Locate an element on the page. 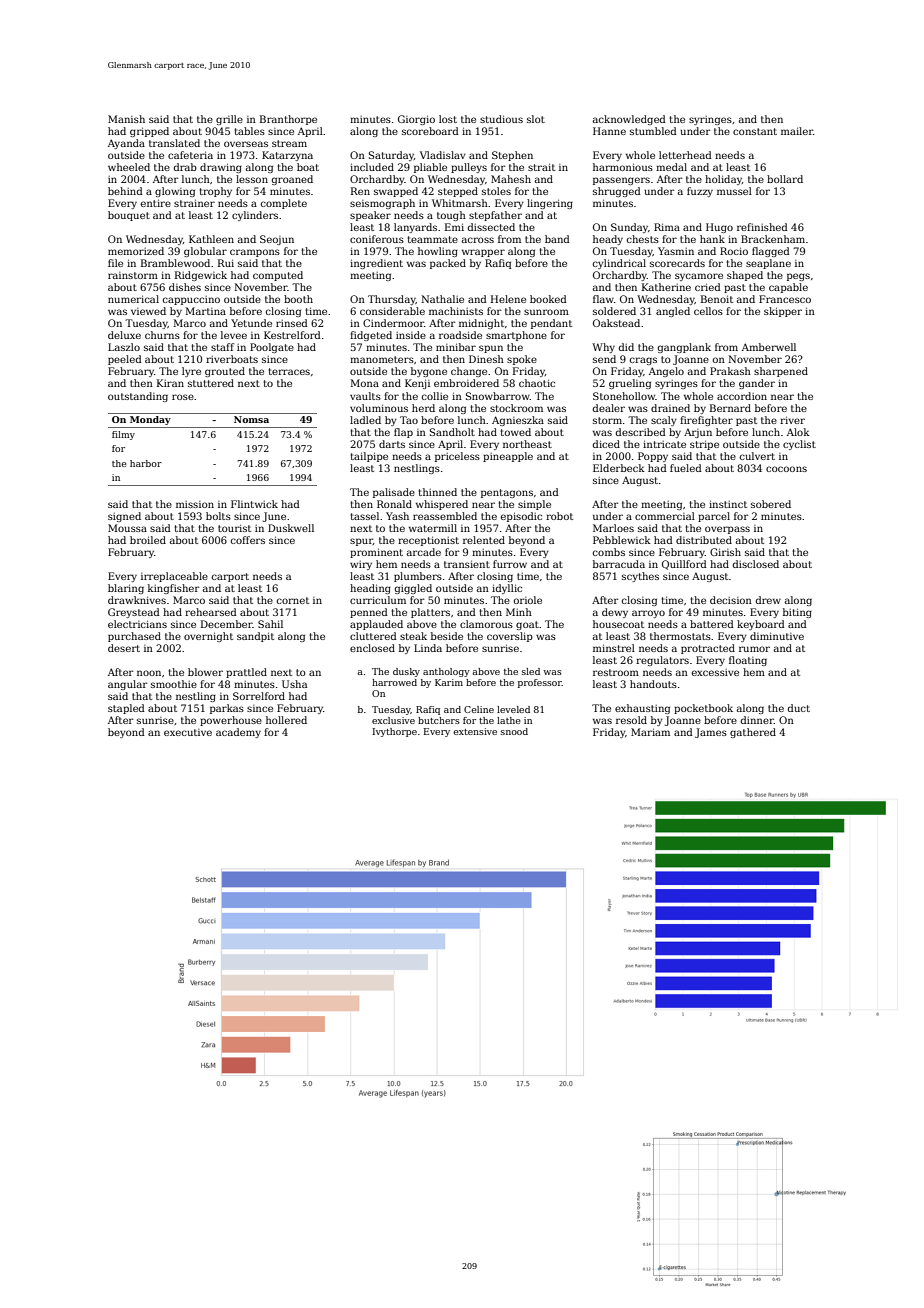 The width and height of the page is (924, 1308). ingredient is located at coordinates (376, 264).
